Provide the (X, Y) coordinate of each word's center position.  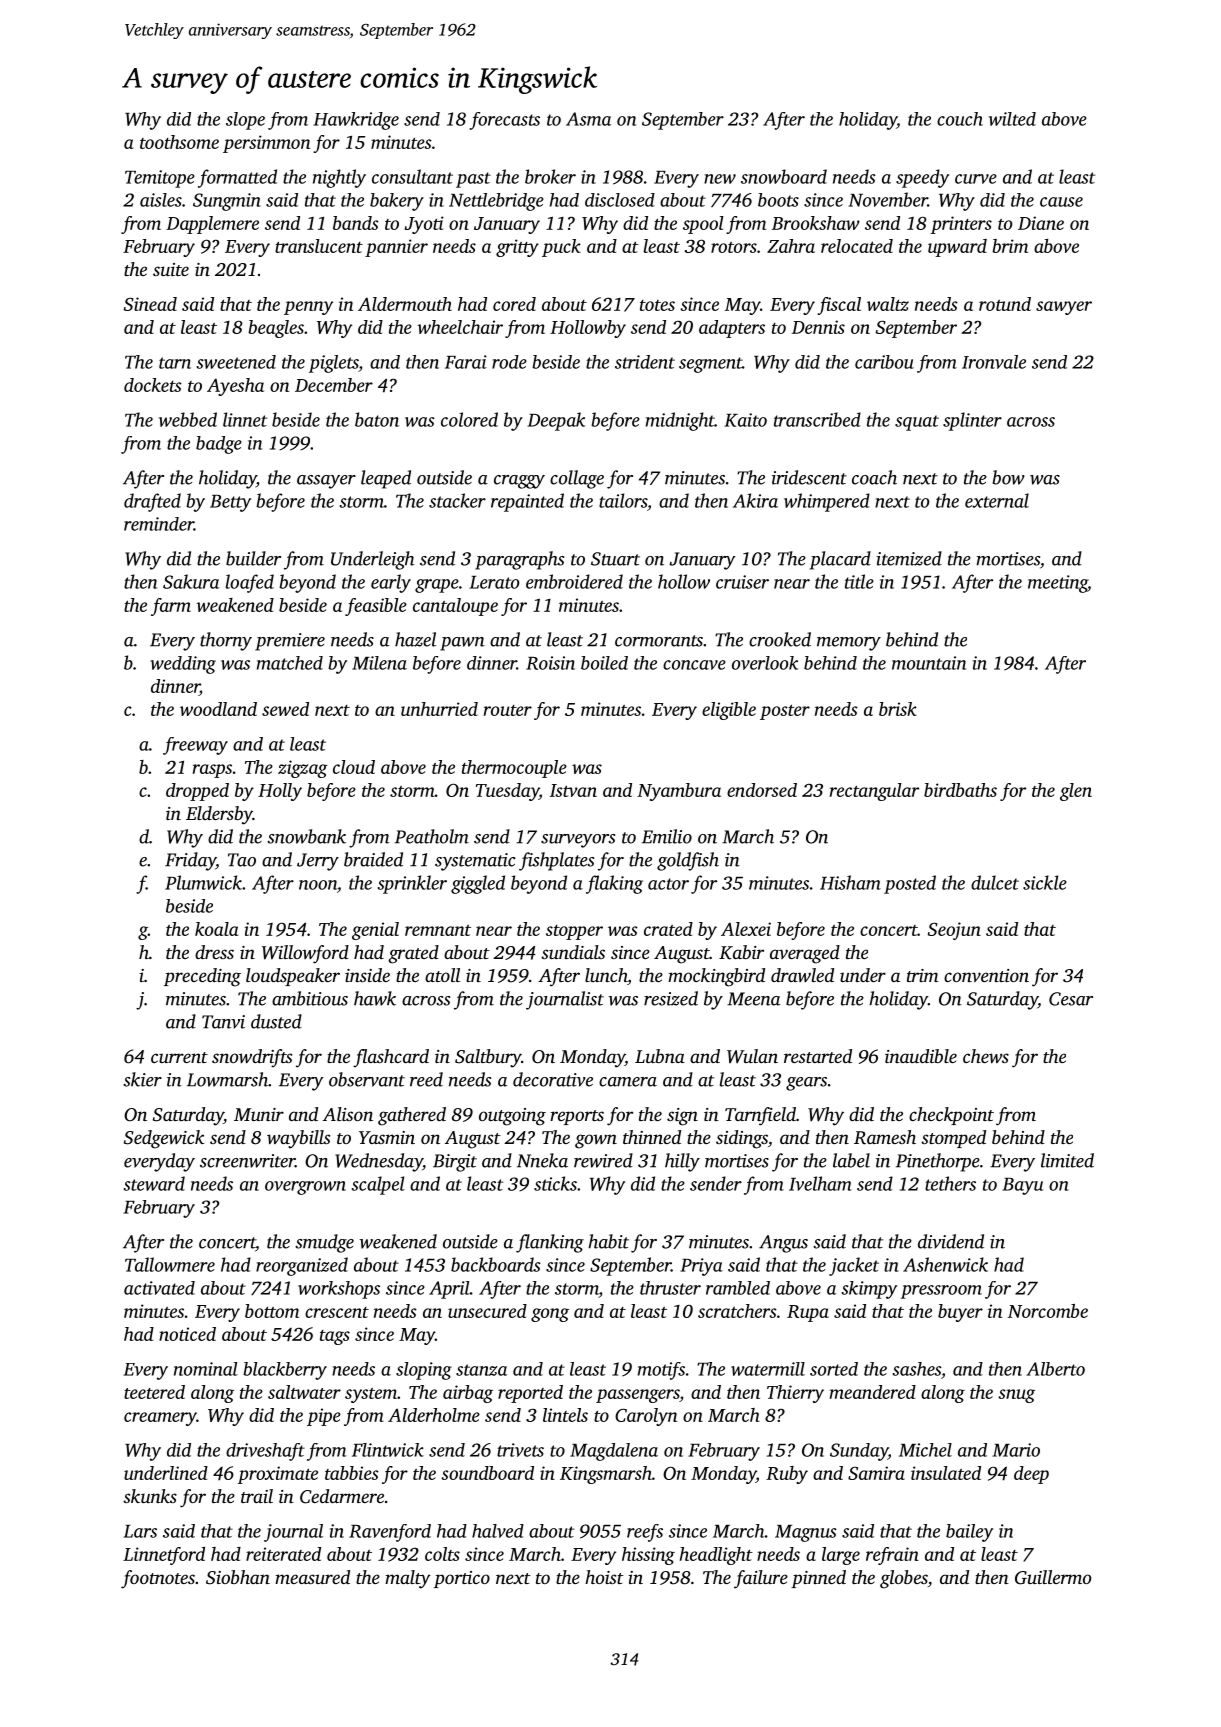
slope (245, 121)
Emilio (667, 836)
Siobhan (238, 1577)
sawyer (1064, 308)
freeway (195, 746)
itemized (909, 558)
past (473, 180)
